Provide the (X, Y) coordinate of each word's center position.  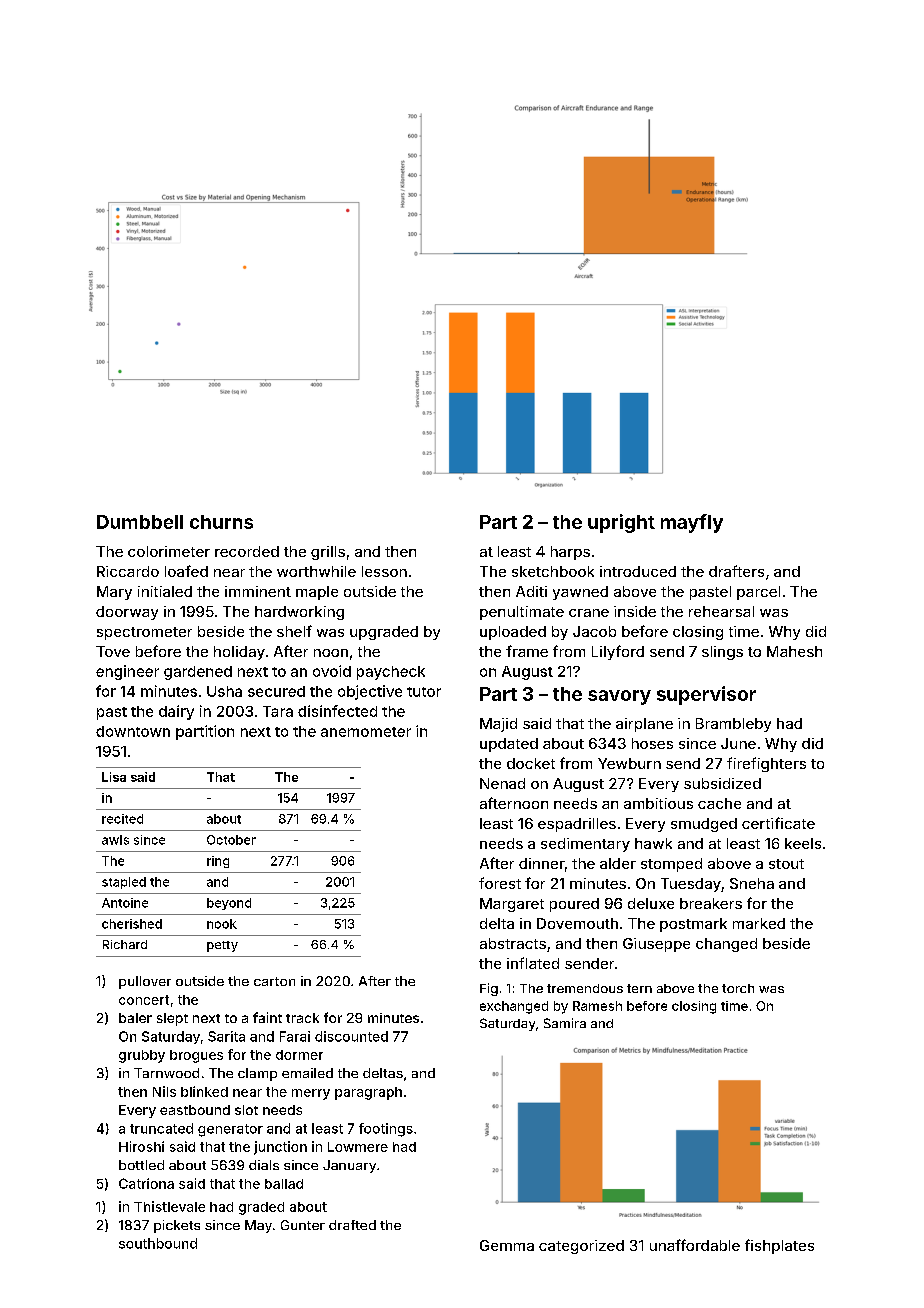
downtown (133, 731)
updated (509, 745)
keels (803, 843)
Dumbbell (140, 522)
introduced (638, 571)
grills (328, 553)
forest (500, 883)
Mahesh (794, 651)
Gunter (303, 1225)
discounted (351, 1036)
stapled (124, 883)
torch (738, 988)
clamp (257, 1074)
